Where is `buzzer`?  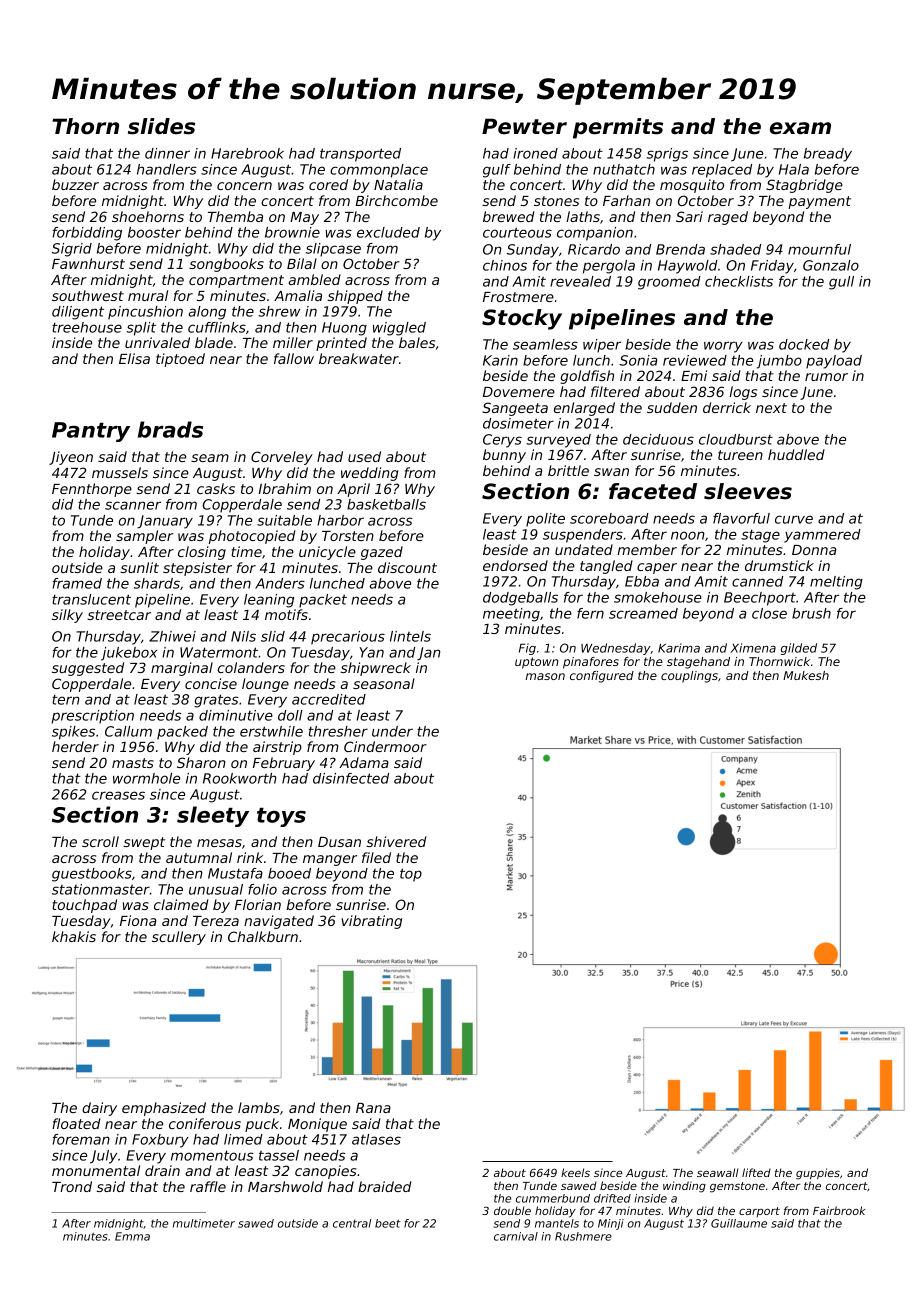 buzzer is located at coordinates (75, 184).
